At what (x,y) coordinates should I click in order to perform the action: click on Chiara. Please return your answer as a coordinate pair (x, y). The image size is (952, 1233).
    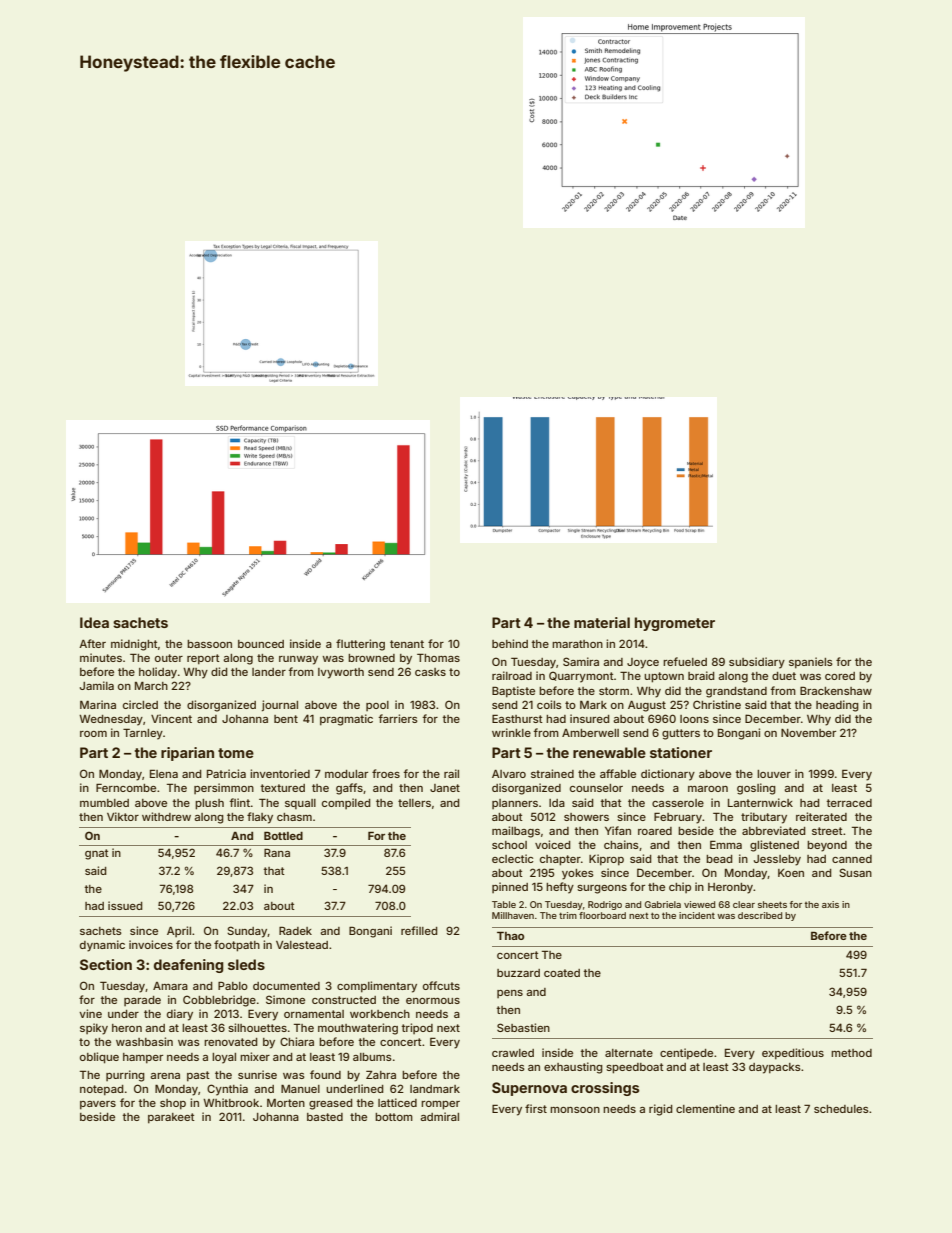
    Looking at the image, I should click on (297, 1041).
